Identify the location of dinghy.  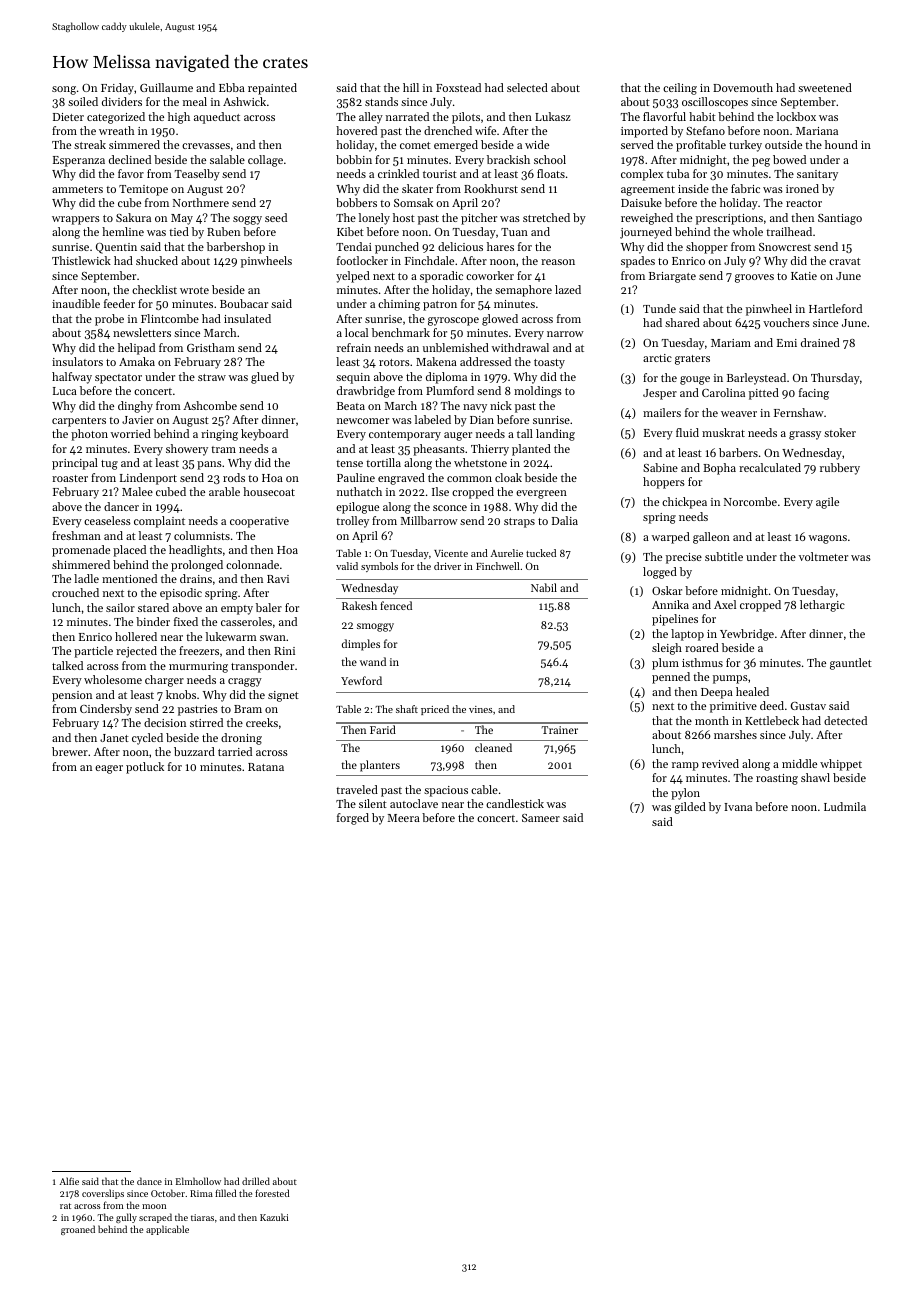
(135, 407).
